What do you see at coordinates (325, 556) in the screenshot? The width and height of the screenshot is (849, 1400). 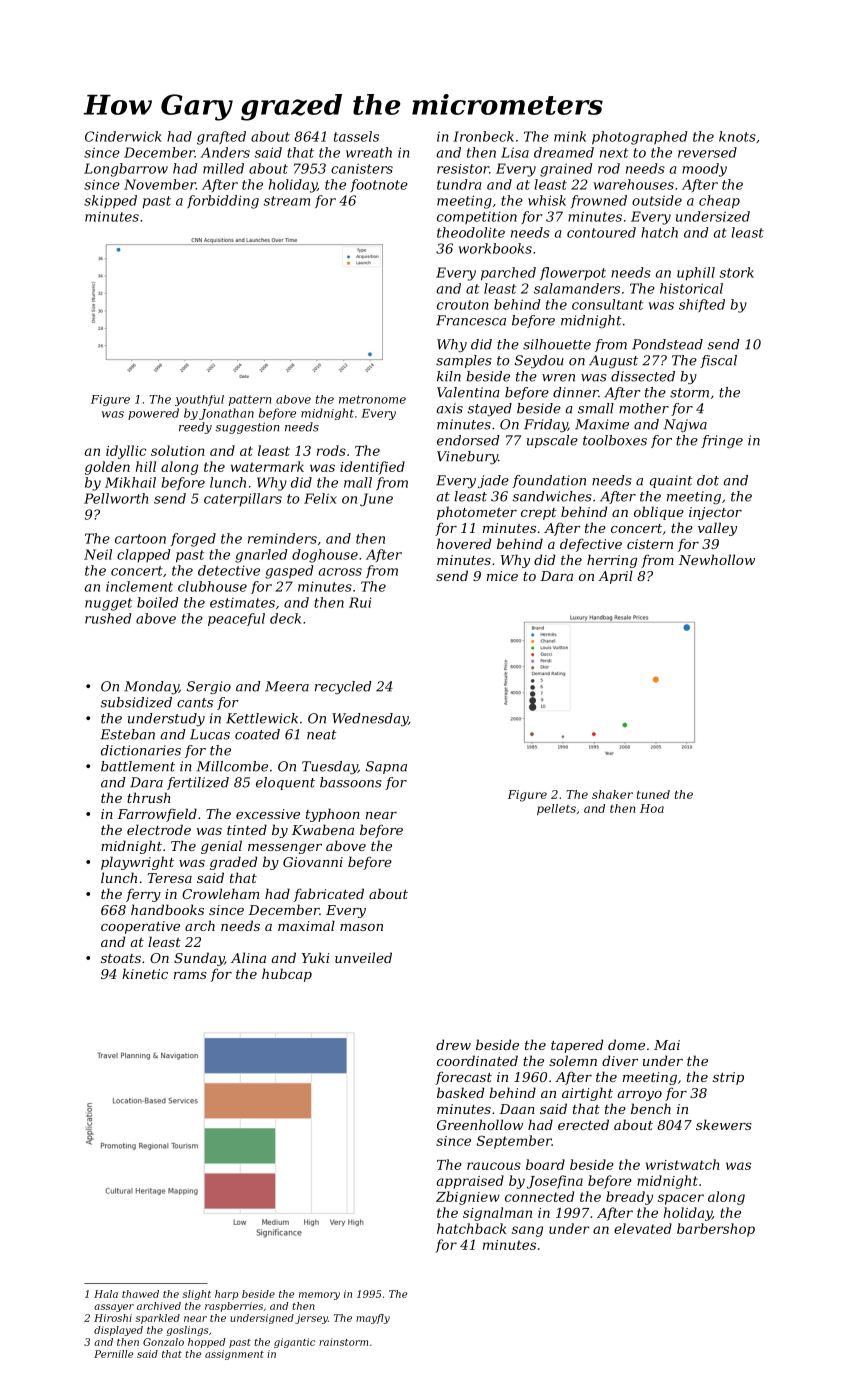 I see `doghouse` at bounding box center [325, 556].
